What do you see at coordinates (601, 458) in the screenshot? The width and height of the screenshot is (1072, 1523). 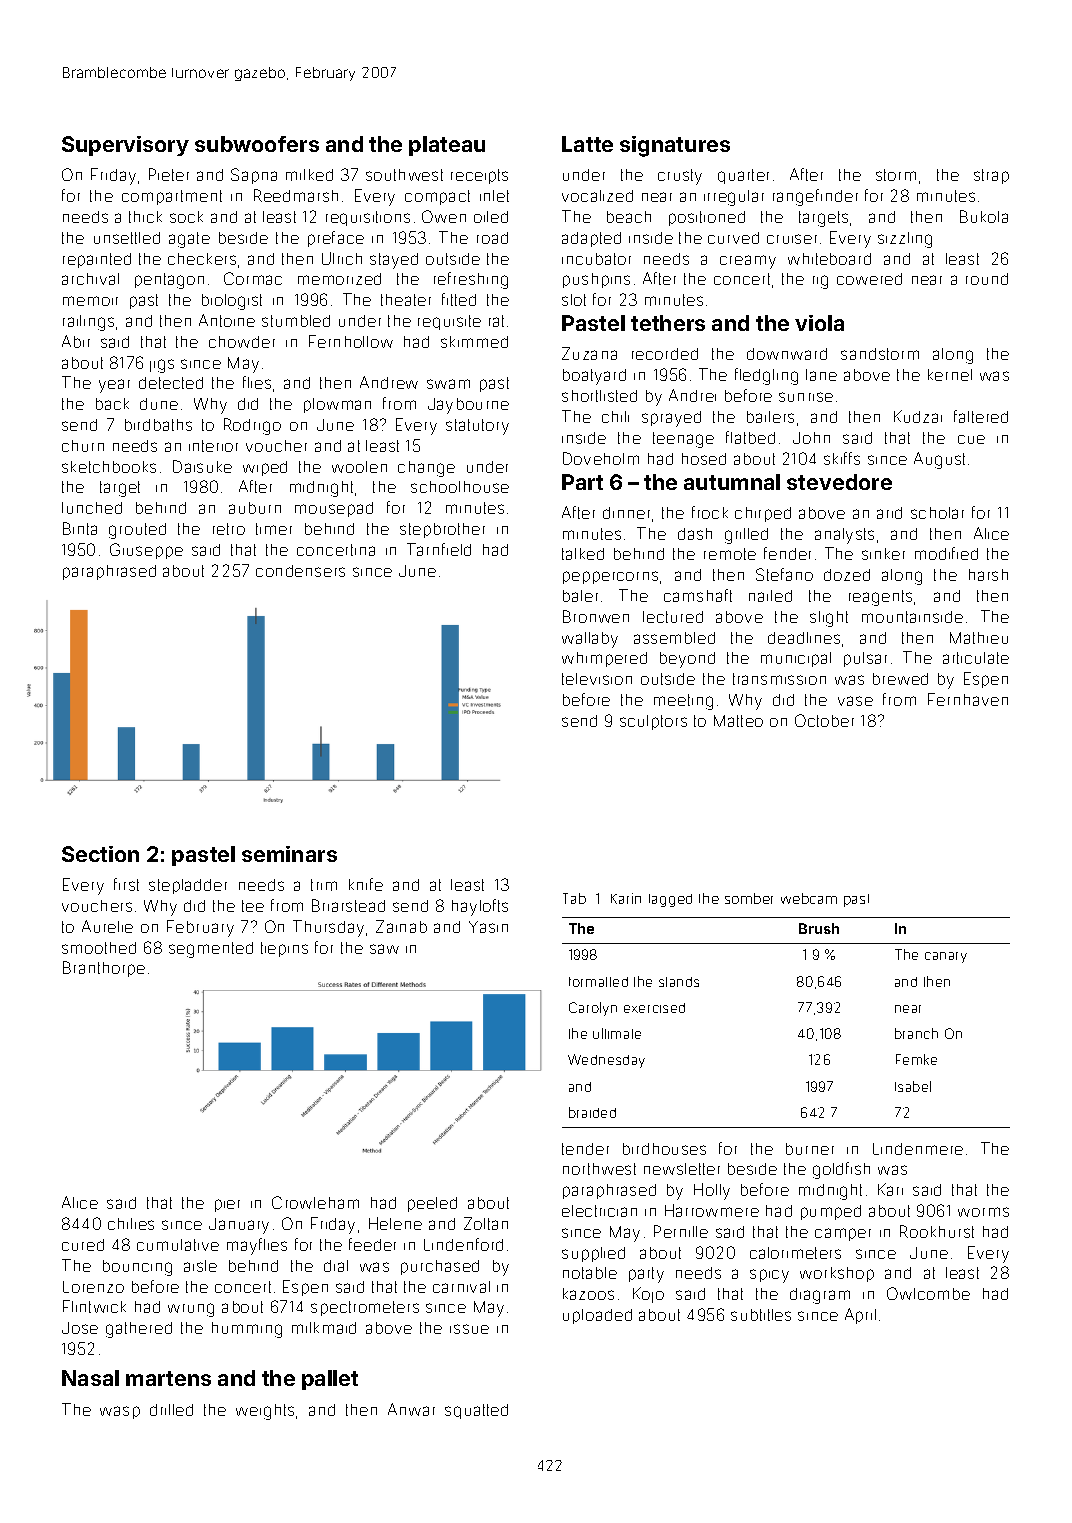 I see `Doveholm` at bounding box center [601, 458].
